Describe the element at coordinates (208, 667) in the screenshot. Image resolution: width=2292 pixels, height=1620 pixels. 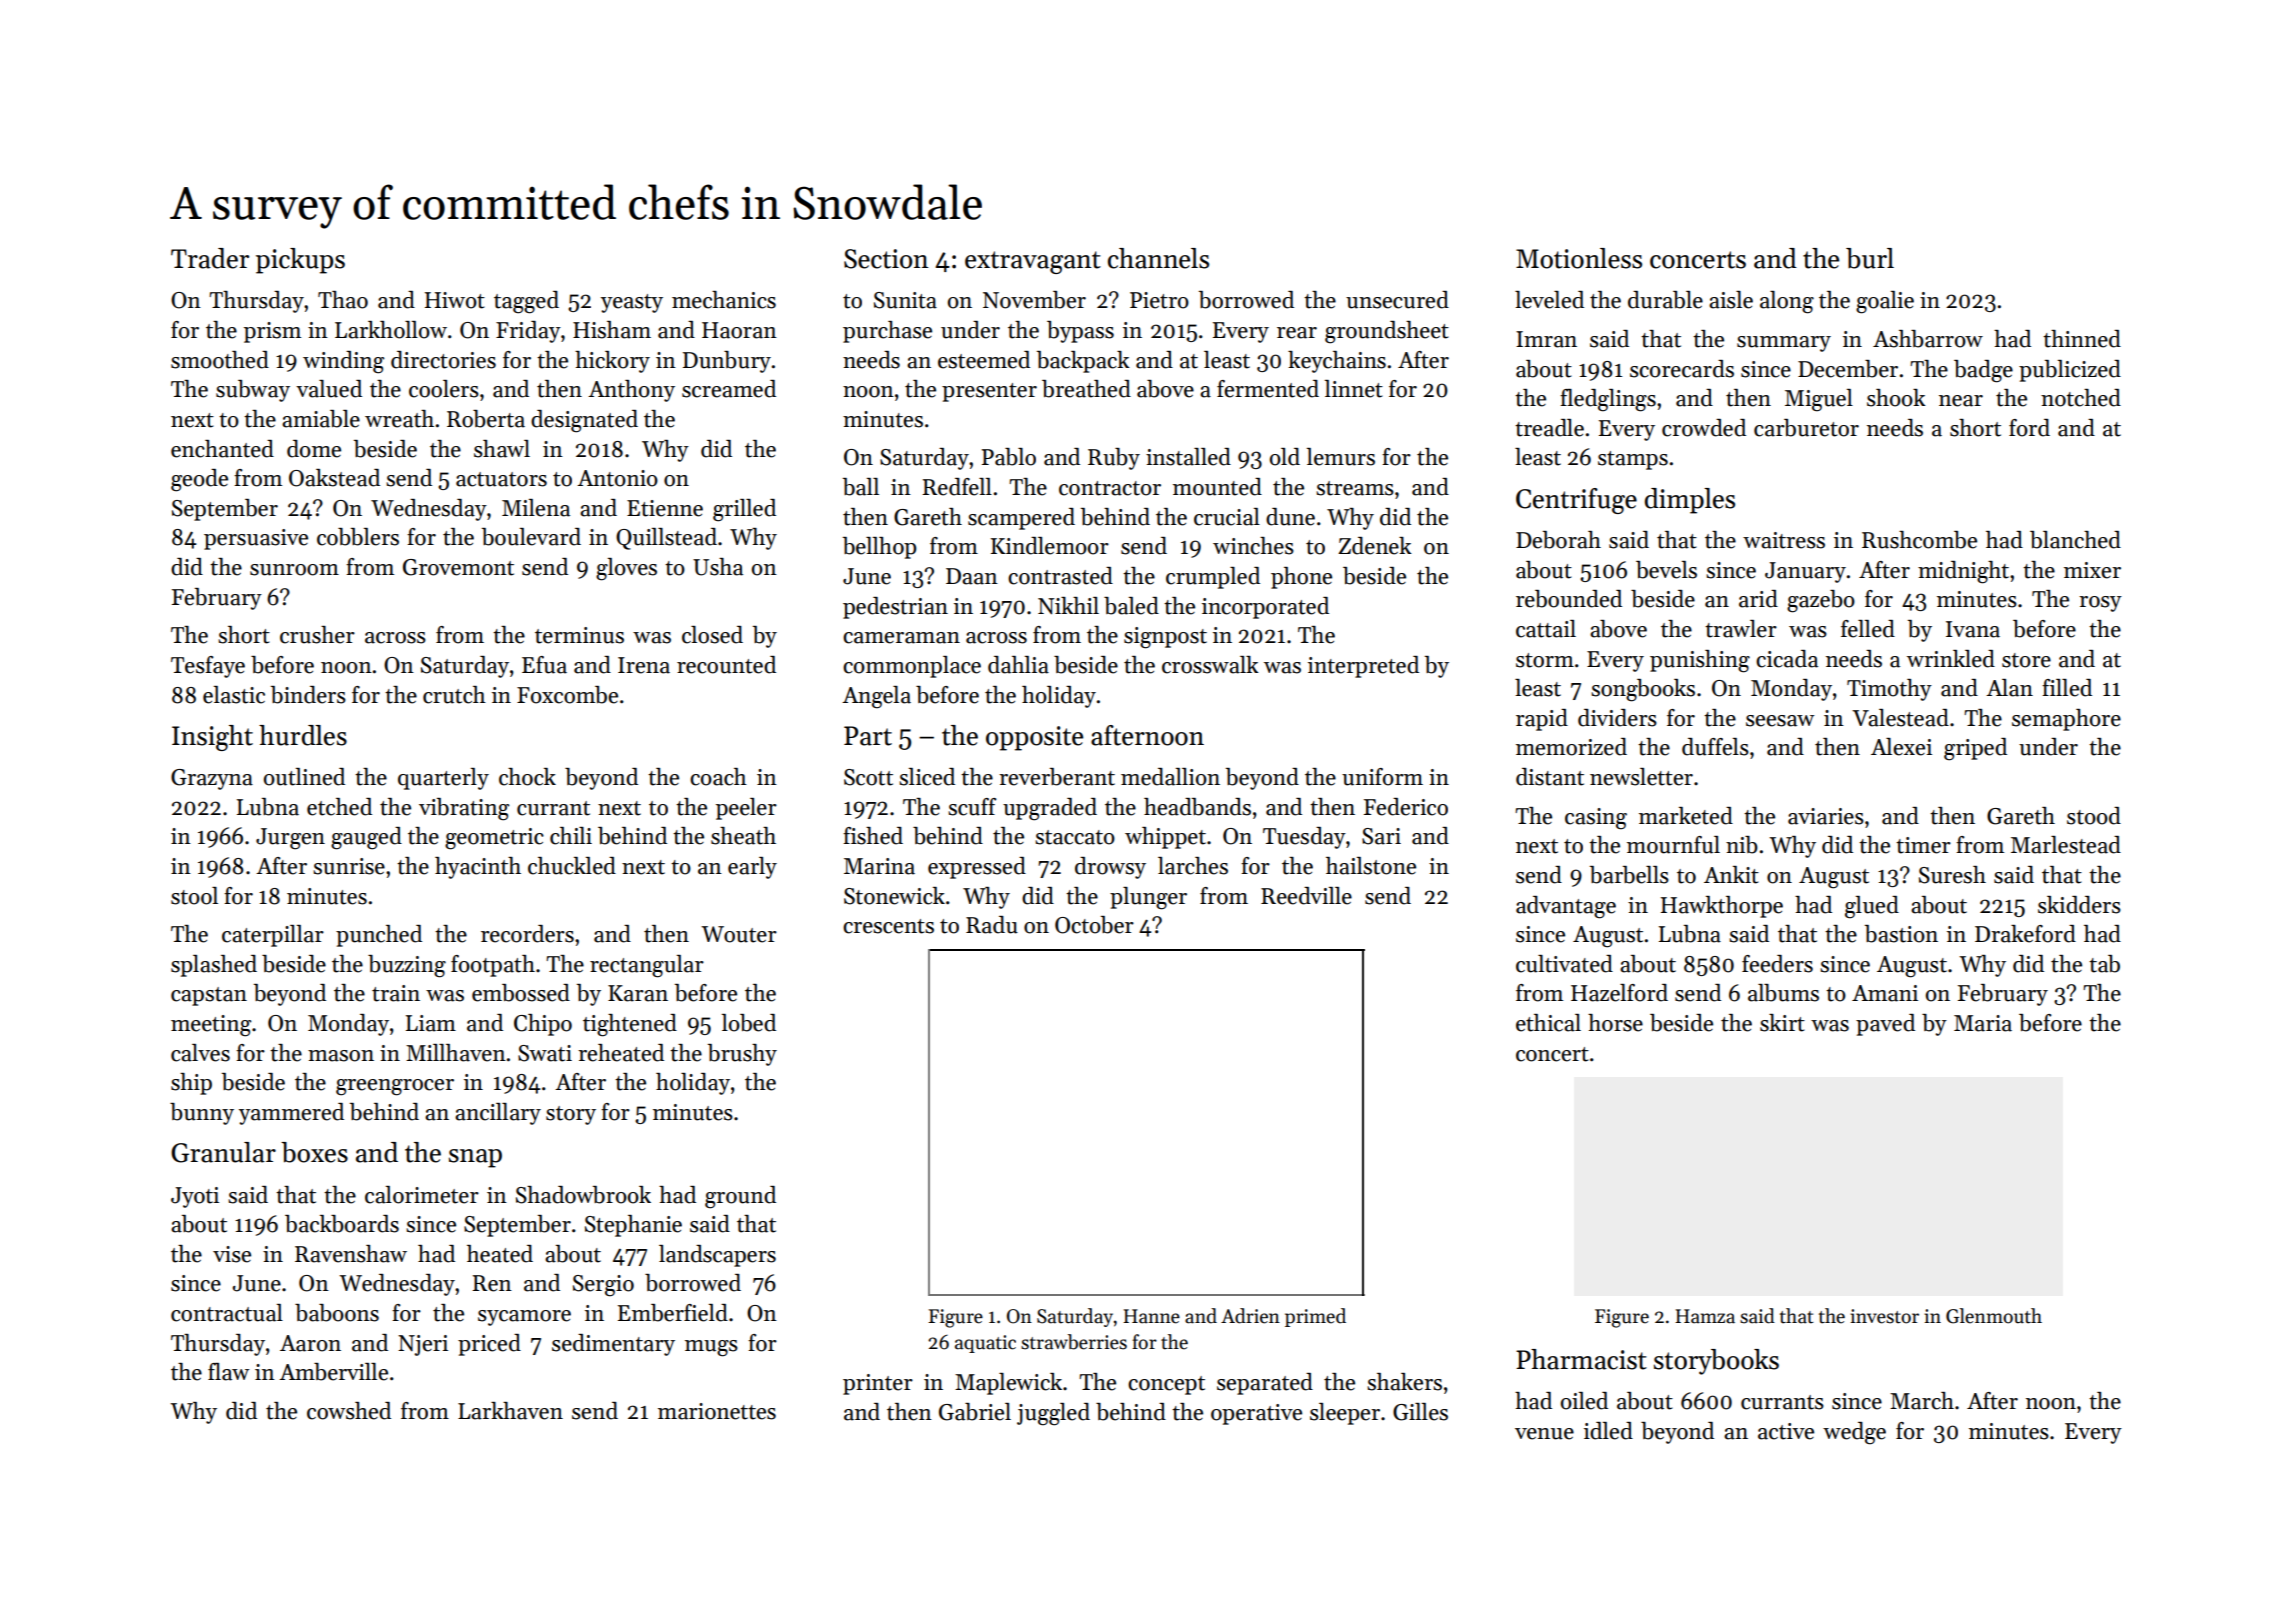
I see `Tesfaye` at that location.
